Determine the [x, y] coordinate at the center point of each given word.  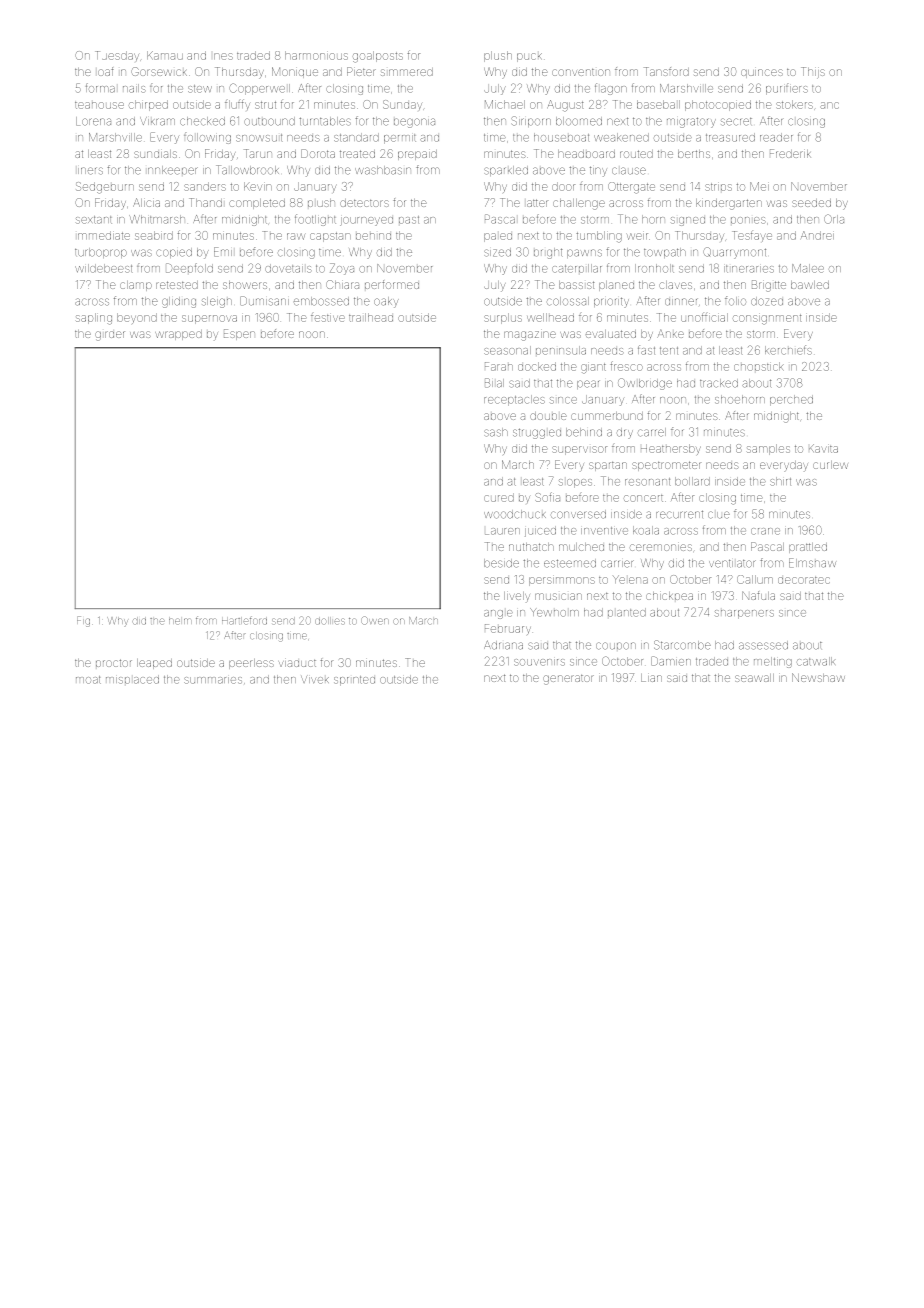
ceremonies [661, 547]
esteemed [570, 563]
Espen [239, 334]
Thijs [813, 72]
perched [791, 400]
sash [496, 432]
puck [529, 57]
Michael [505, 104]
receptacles [514, 400]
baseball [658, 104]
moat [88, 680]
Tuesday [117, 56]
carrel [652, 432]
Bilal [494, 383]
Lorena [93, 121]
